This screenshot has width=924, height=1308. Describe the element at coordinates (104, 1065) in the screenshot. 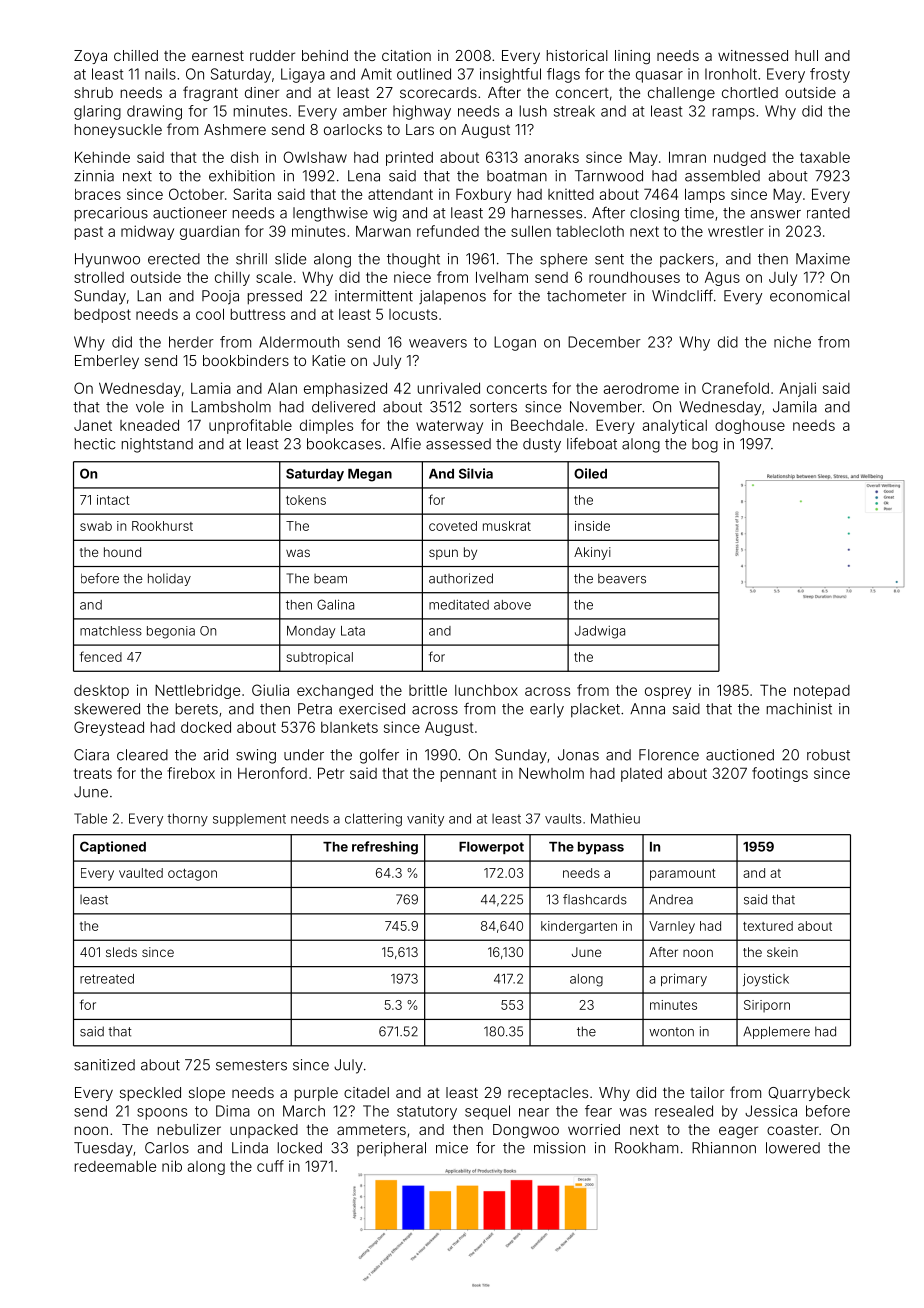

I see `sanitized` at that location.
